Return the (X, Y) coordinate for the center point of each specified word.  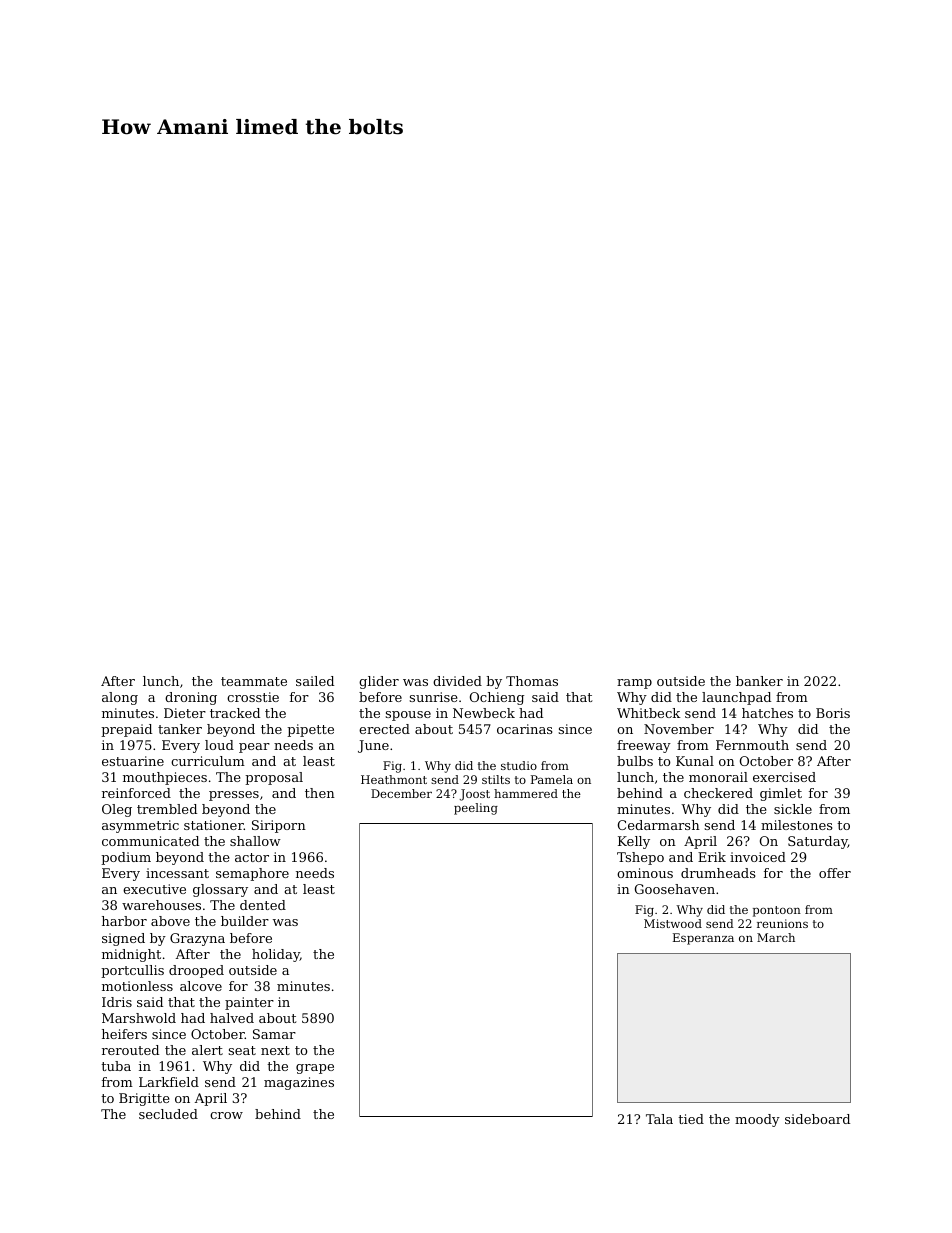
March (776, 937)
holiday (276, 955)
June (373, 746)
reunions (782, 923)
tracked (235, 713)
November (679, 729)
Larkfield (169, 1082)
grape (315, 1069)
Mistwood (673, 923)
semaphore (252, 874)
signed (123, 939)
